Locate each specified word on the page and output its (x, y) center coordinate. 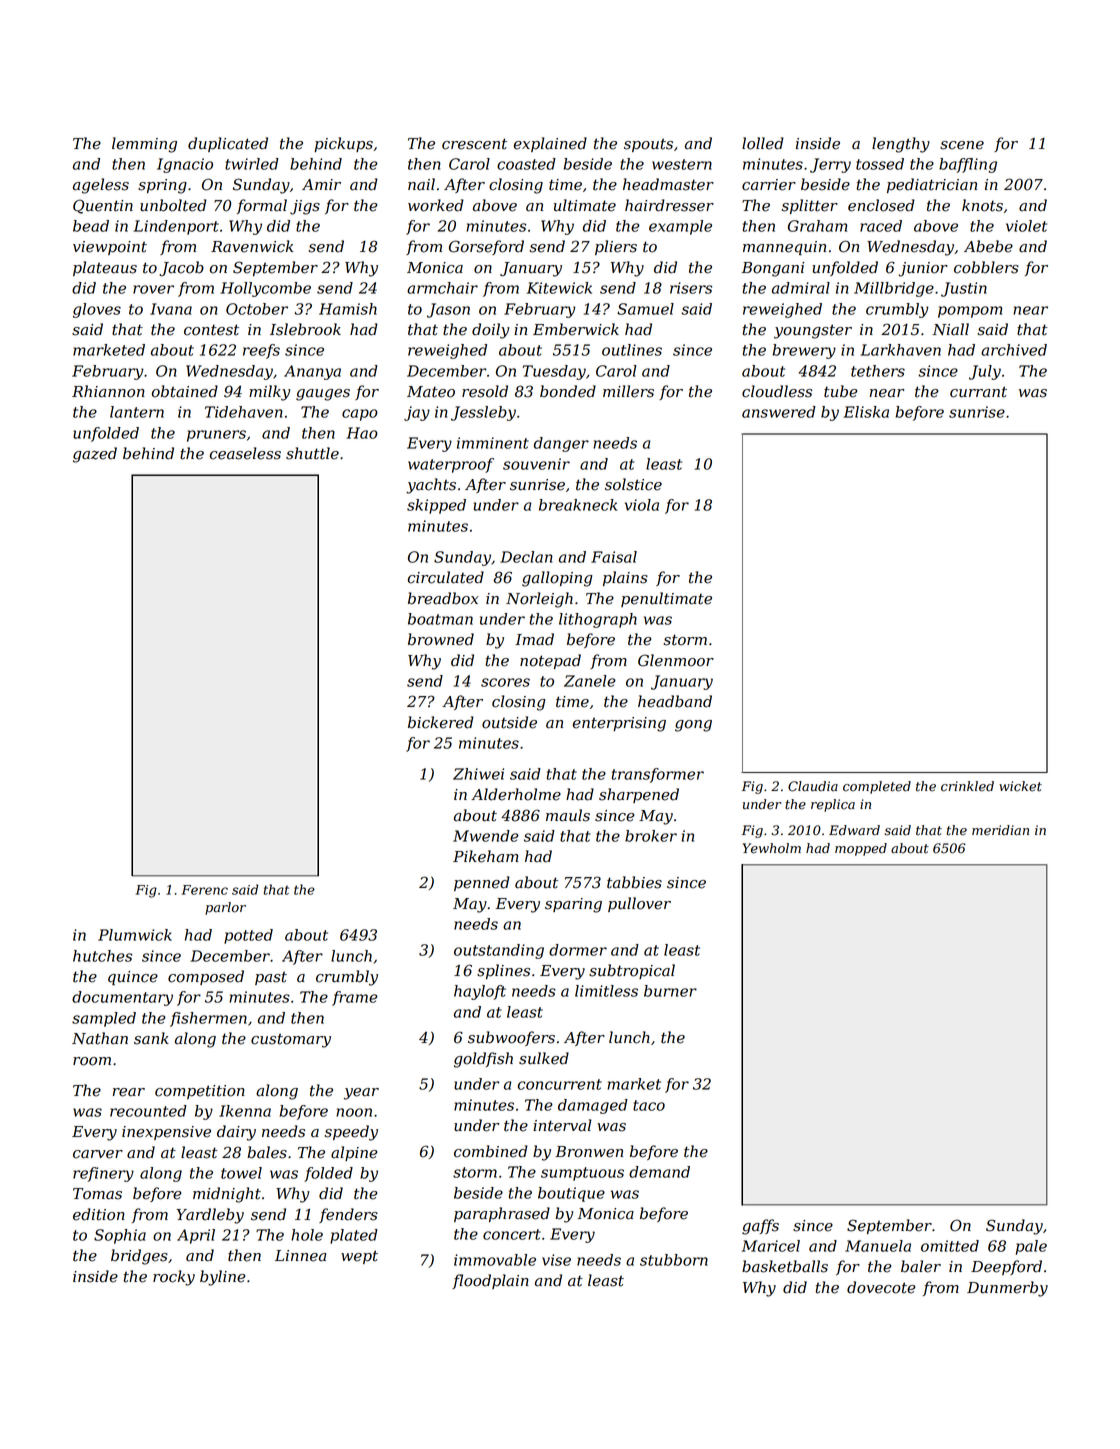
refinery (103, 1174)
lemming (144, 145)
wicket (1020, 786)
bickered (441, 722)
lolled (763, 143)
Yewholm (772, 848)
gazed (95, 455)
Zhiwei (478, 774)
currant (978, 392)
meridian (1000, 830)
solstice (633, 484)
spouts (648, 145)
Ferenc (205, 890)
